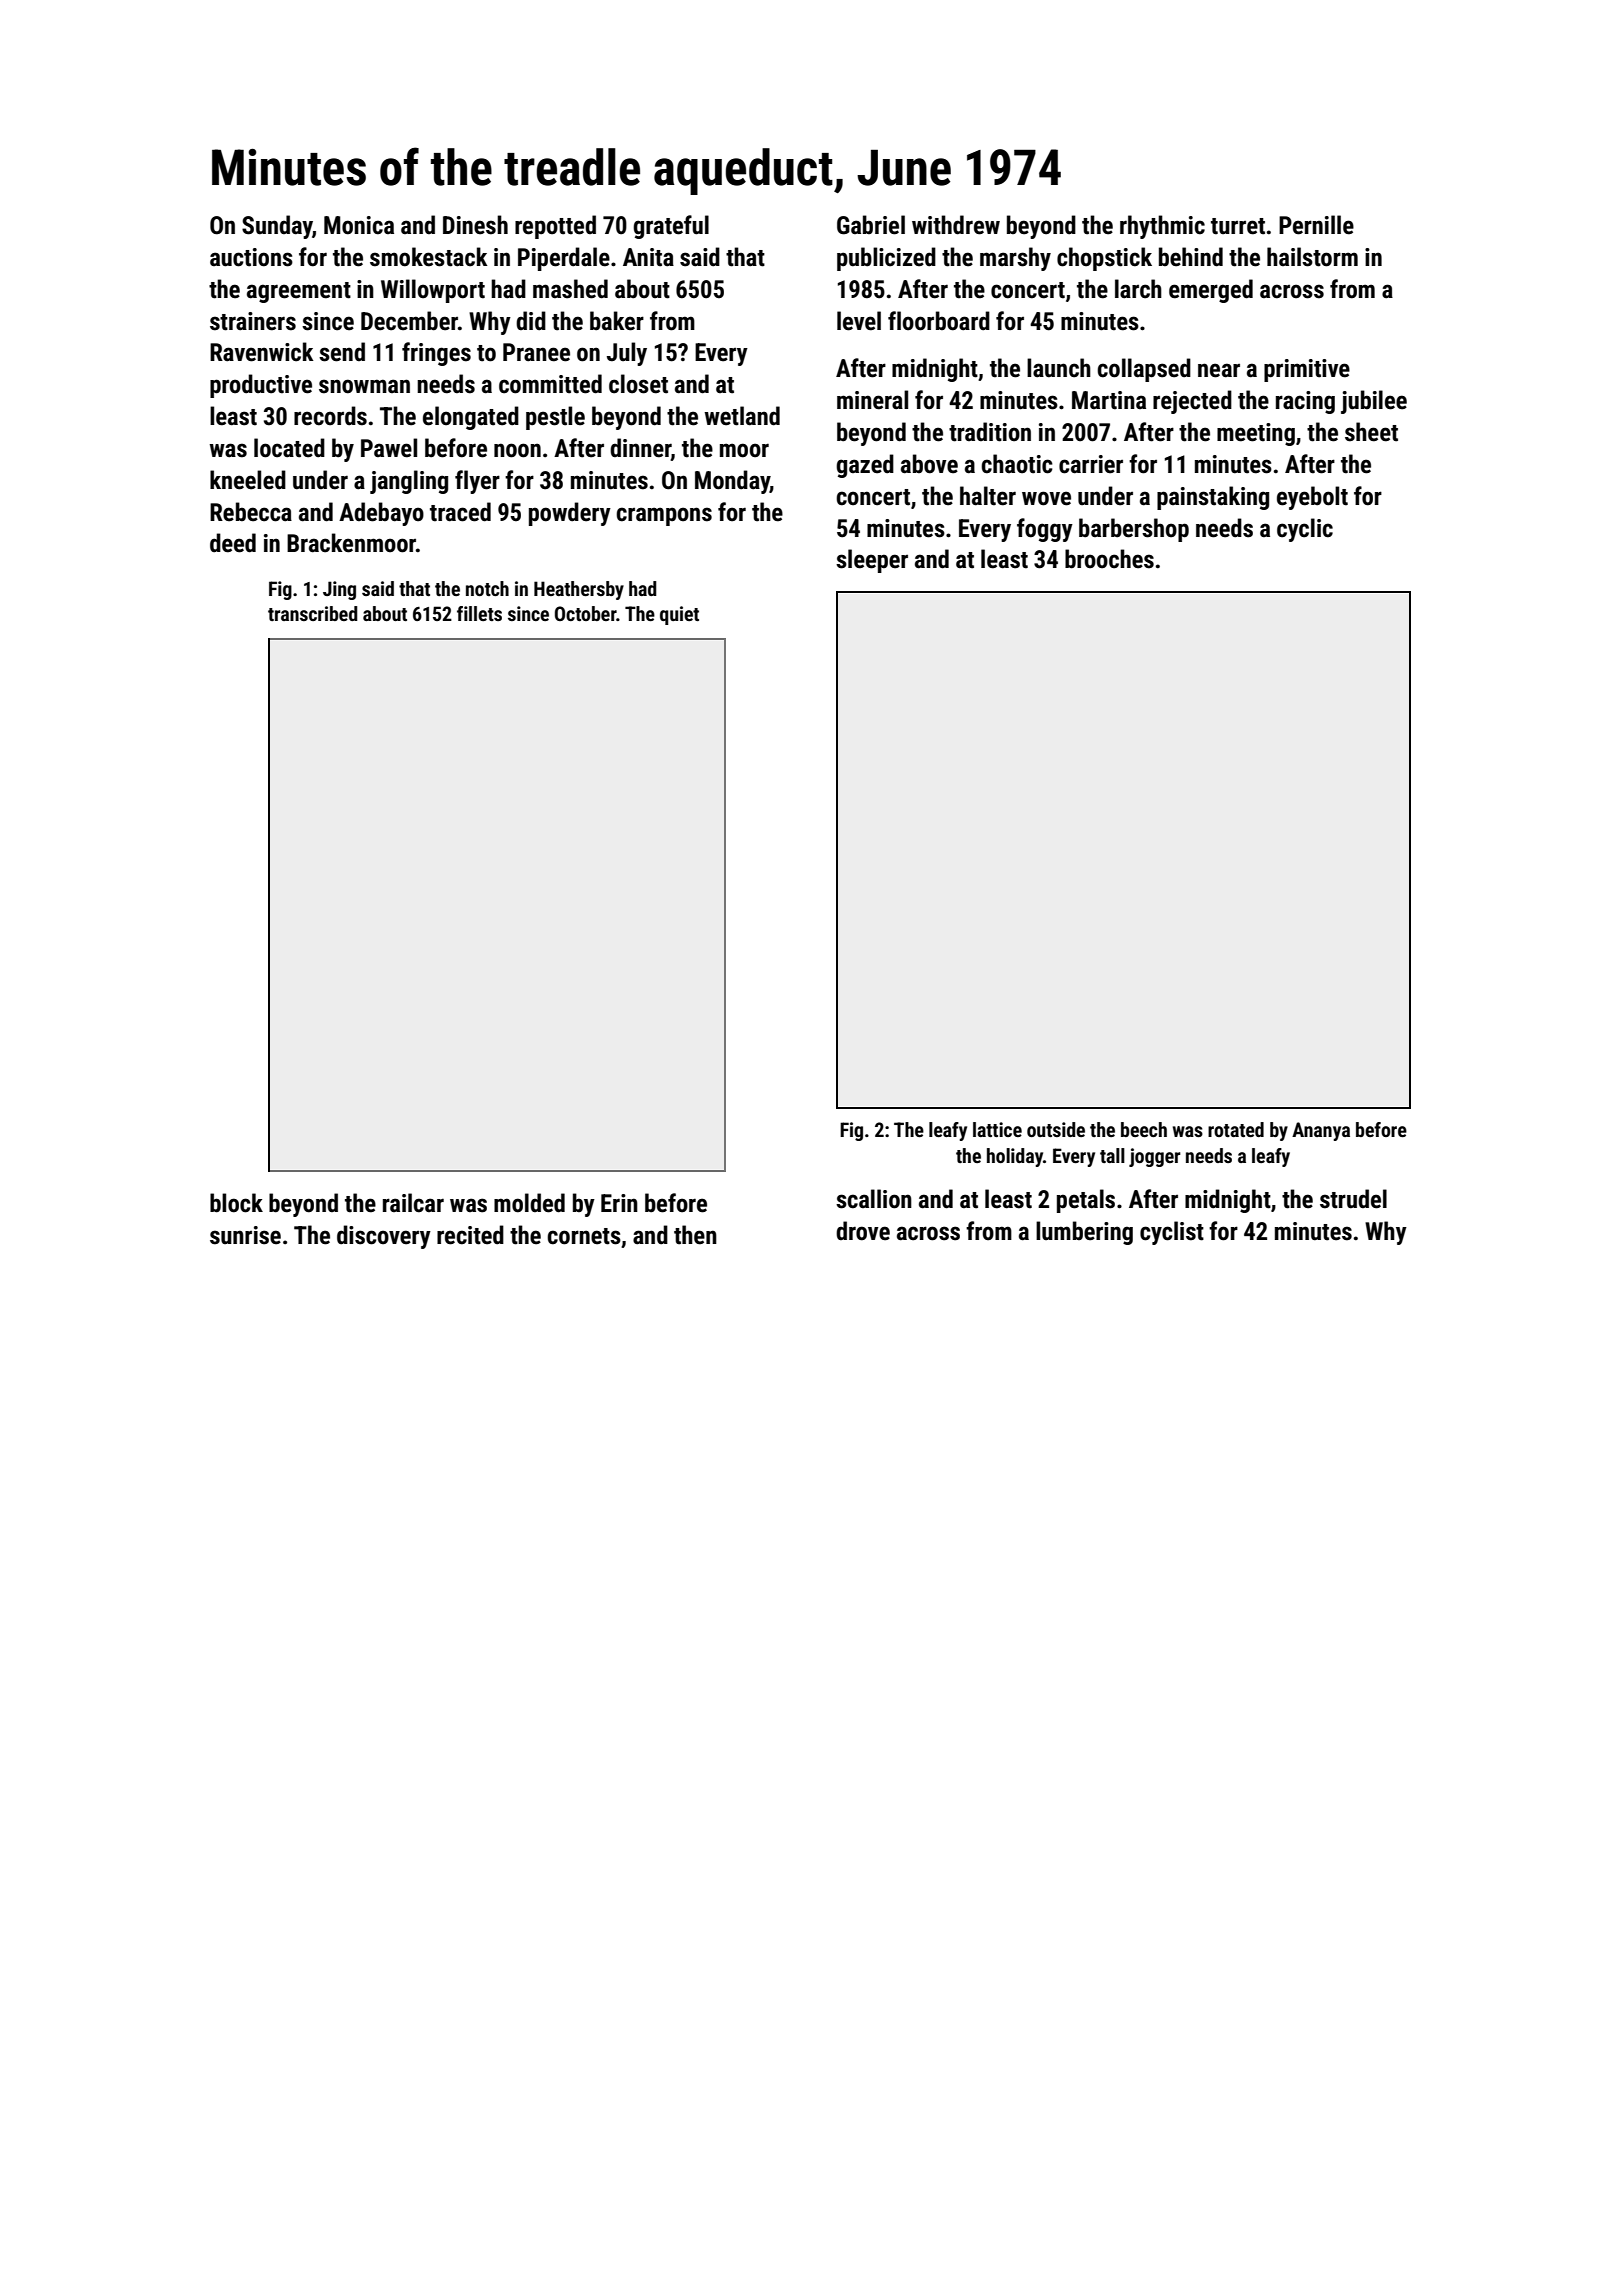 This image has height=2292, width=1620. I want to click on eyebolt, so click(1312, 498).
